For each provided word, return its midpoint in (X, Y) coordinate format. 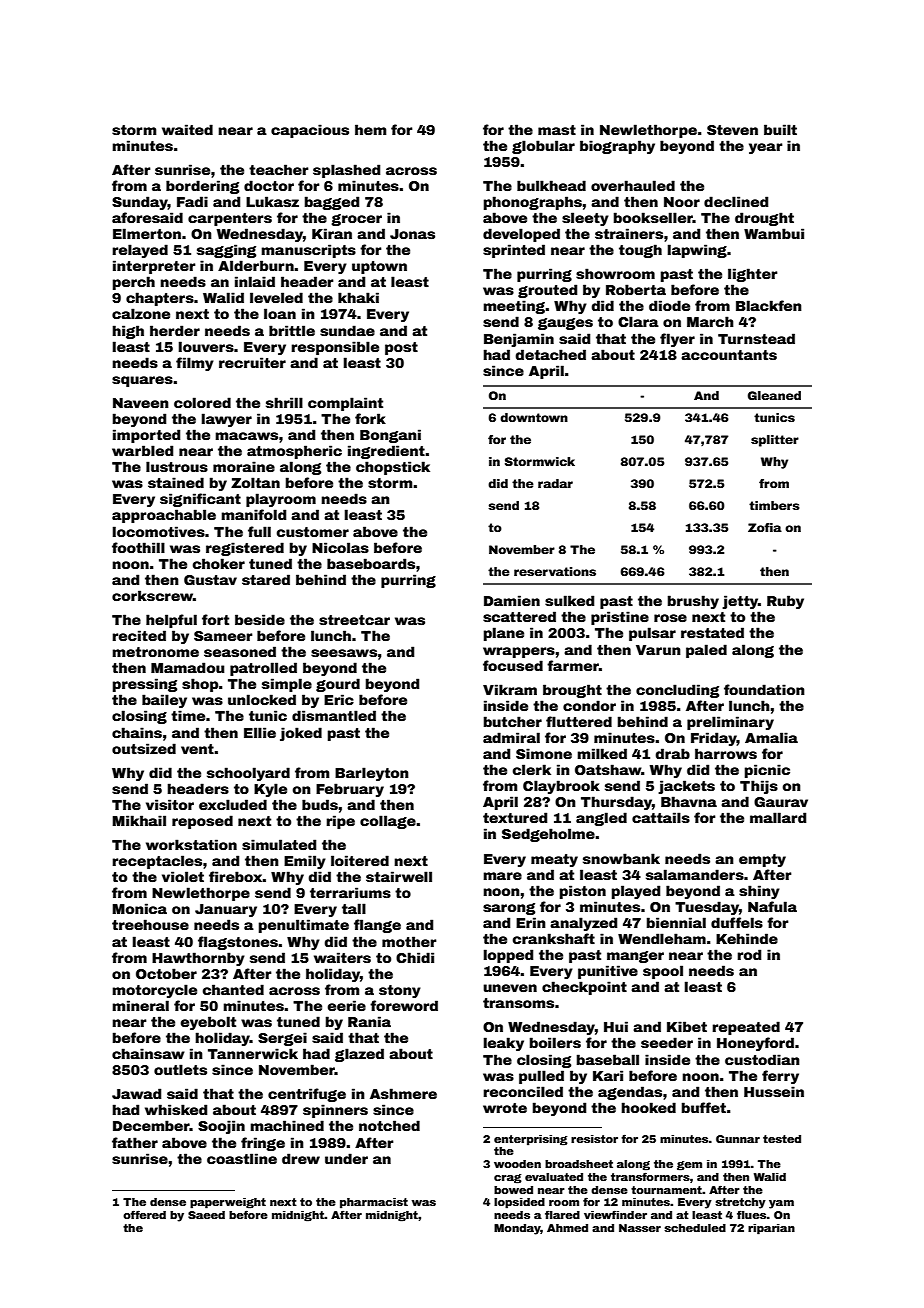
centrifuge (307, 1095)
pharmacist (374, 1203)
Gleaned (774, 395)
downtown (534, 417)
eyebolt (208, 1023)
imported (146, 436)
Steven (732, 130)
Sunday (140, 203)
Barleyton (372, 774)
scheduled (695, 1228)
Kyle (270, 790)
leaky (504, 1044)
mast (557, 130)
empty (762, 860)
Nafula (772, 906)
